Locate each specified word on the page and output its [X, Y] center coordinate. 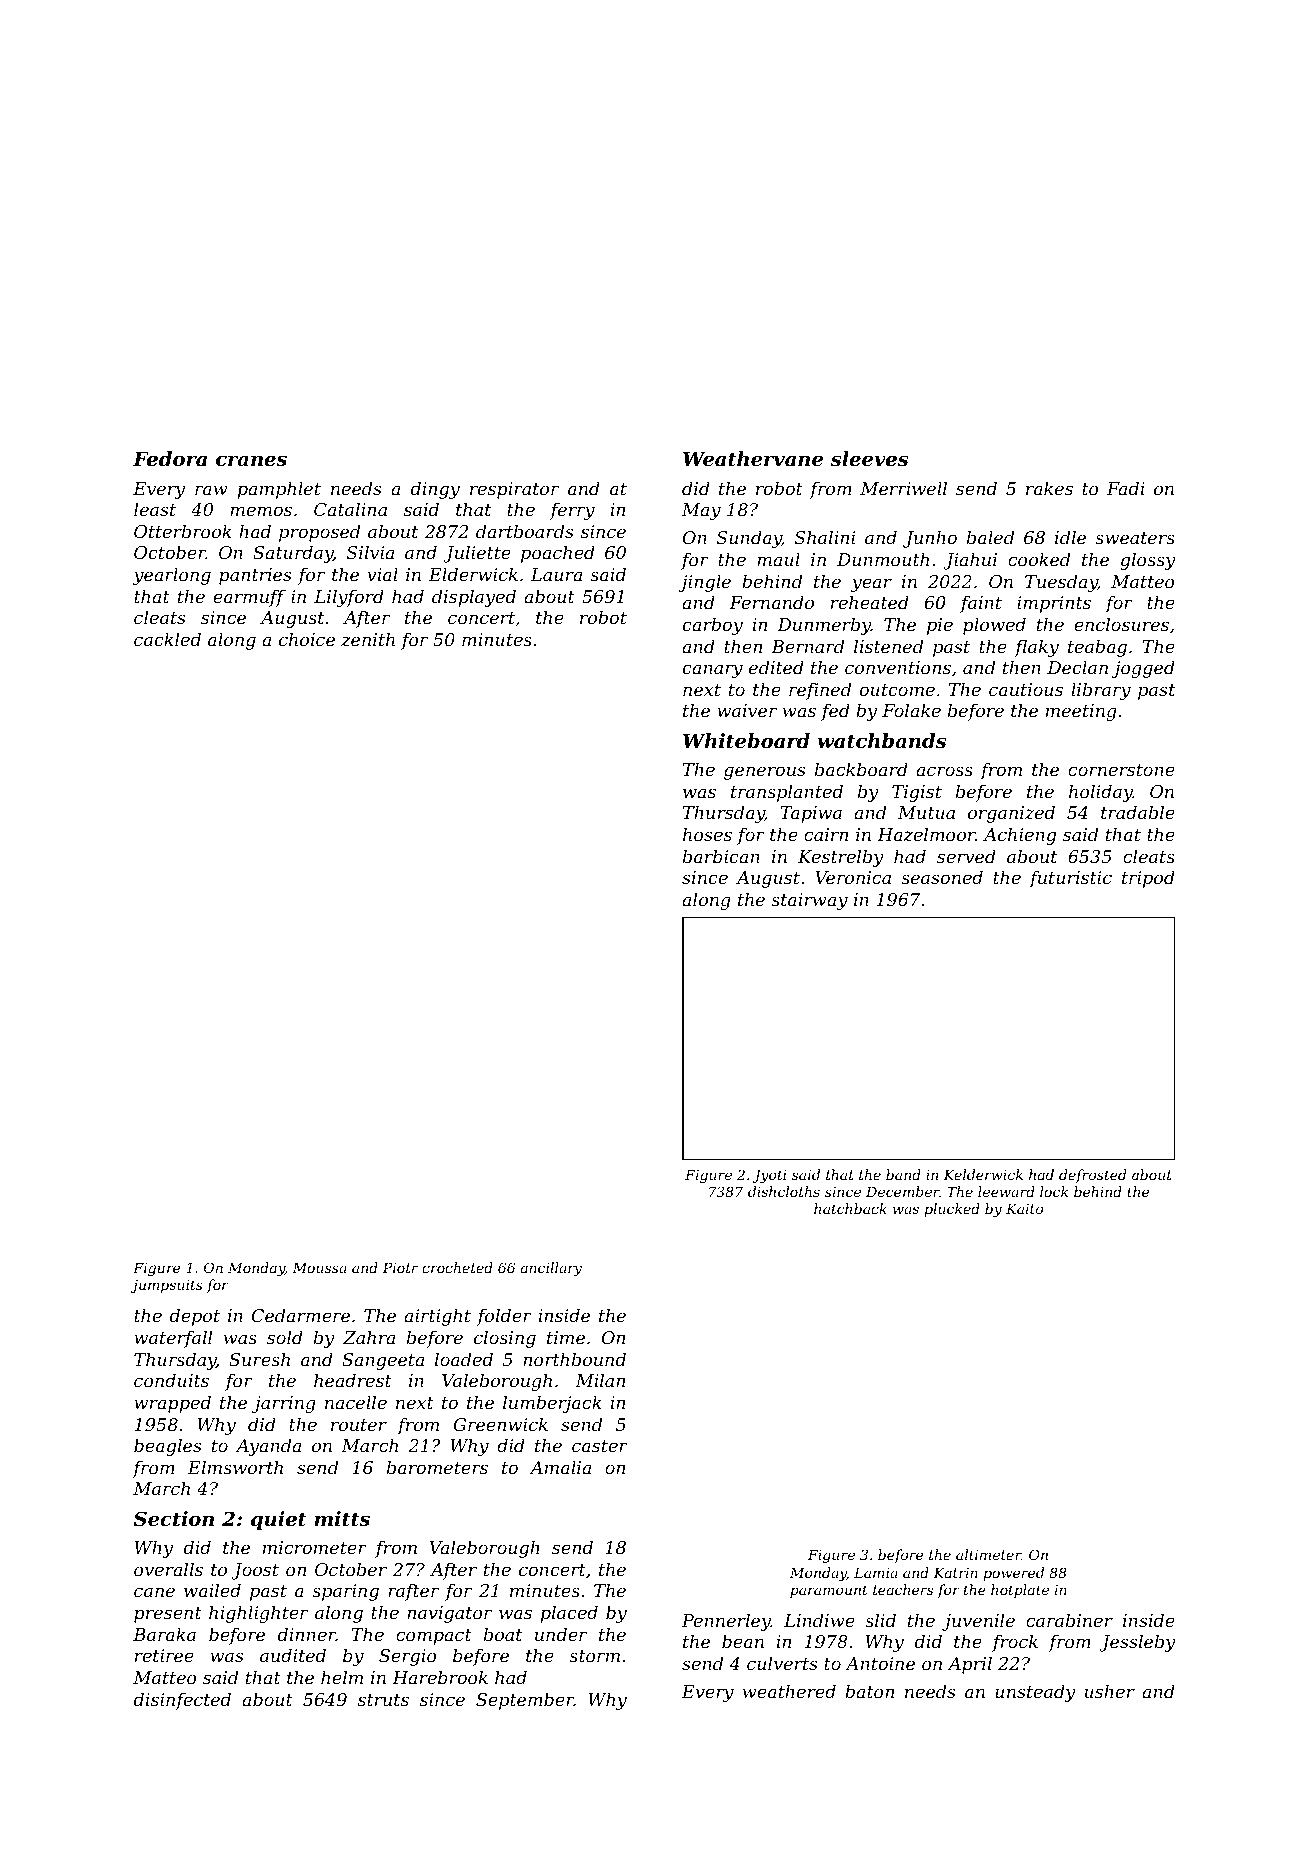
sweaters [1135, 538]
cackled [167, 639]
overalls [168, 1569]
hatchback [850, 1208]
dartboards [525, 531]
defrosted [1093, 1176]
